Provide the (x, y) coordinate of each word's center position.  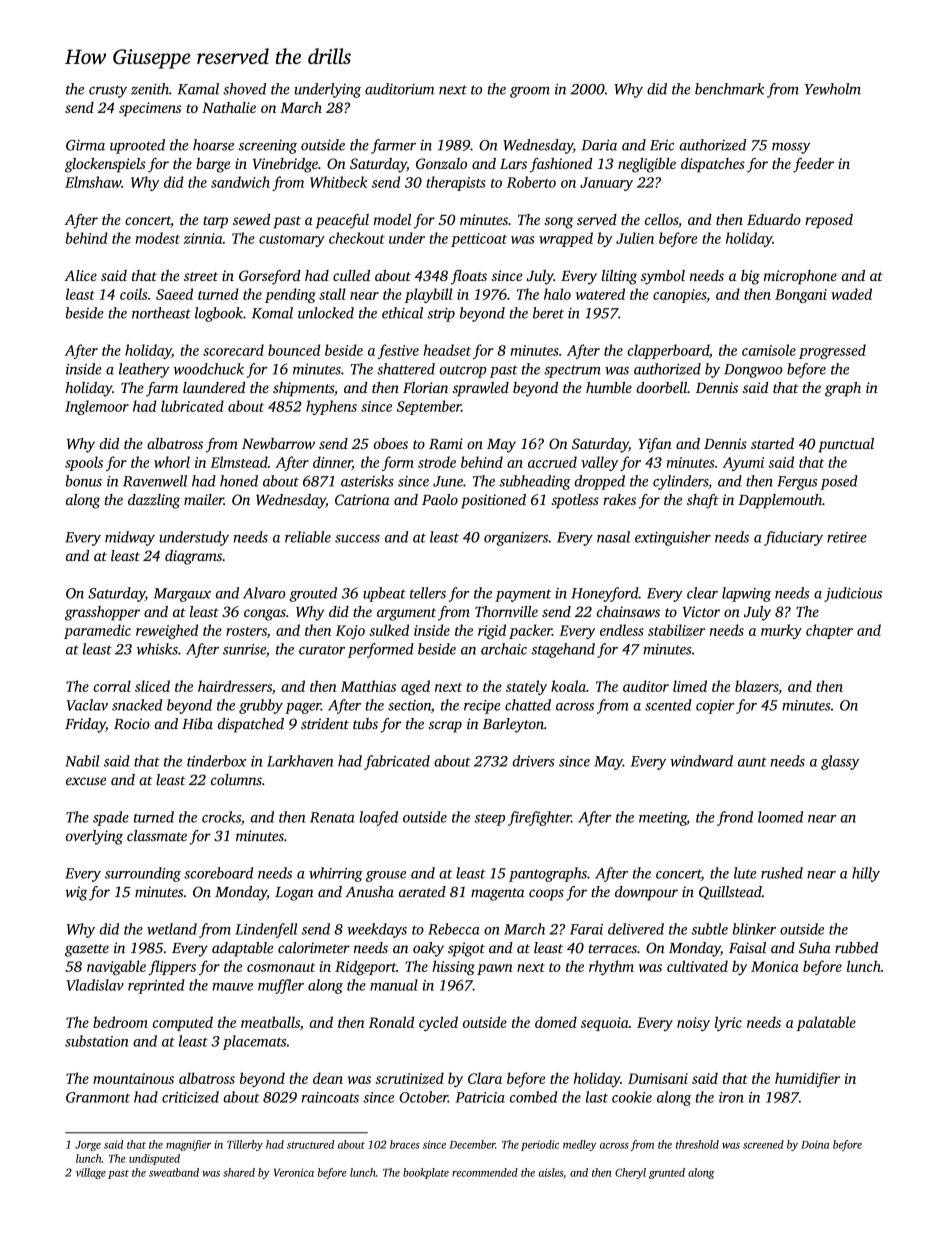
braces (405, 1144)
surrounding (143, 874)
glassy (840, 762)
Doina (815, 1144)
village (91, 1173)
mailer (204, 499)
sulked (389, 630)
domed (556, 1022)
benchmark (729, 89)
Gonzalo (441, 163)
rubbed (856, 948)
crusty (108, 91)
